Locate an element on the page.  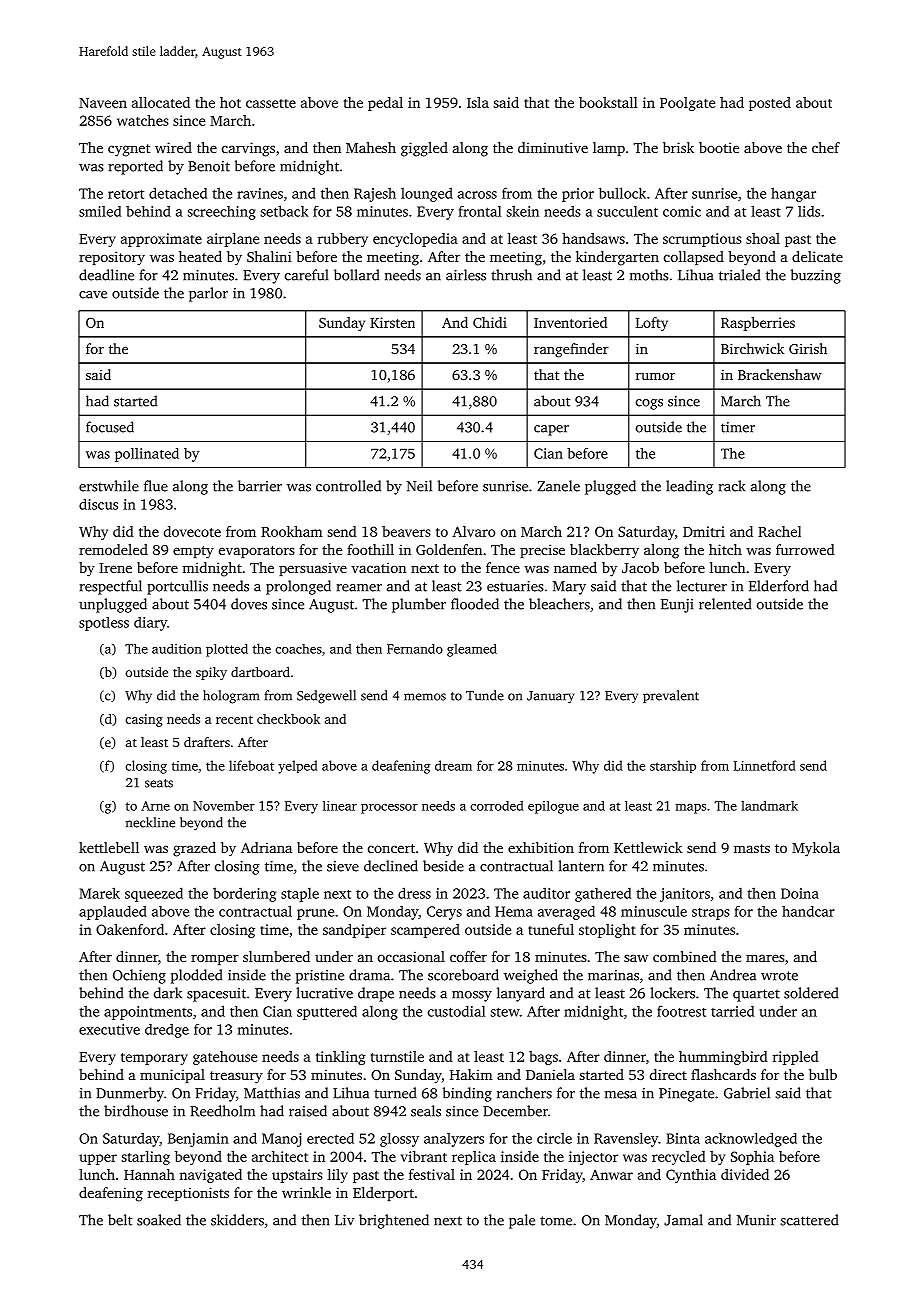
straps is located at coordinates (711, 914).
